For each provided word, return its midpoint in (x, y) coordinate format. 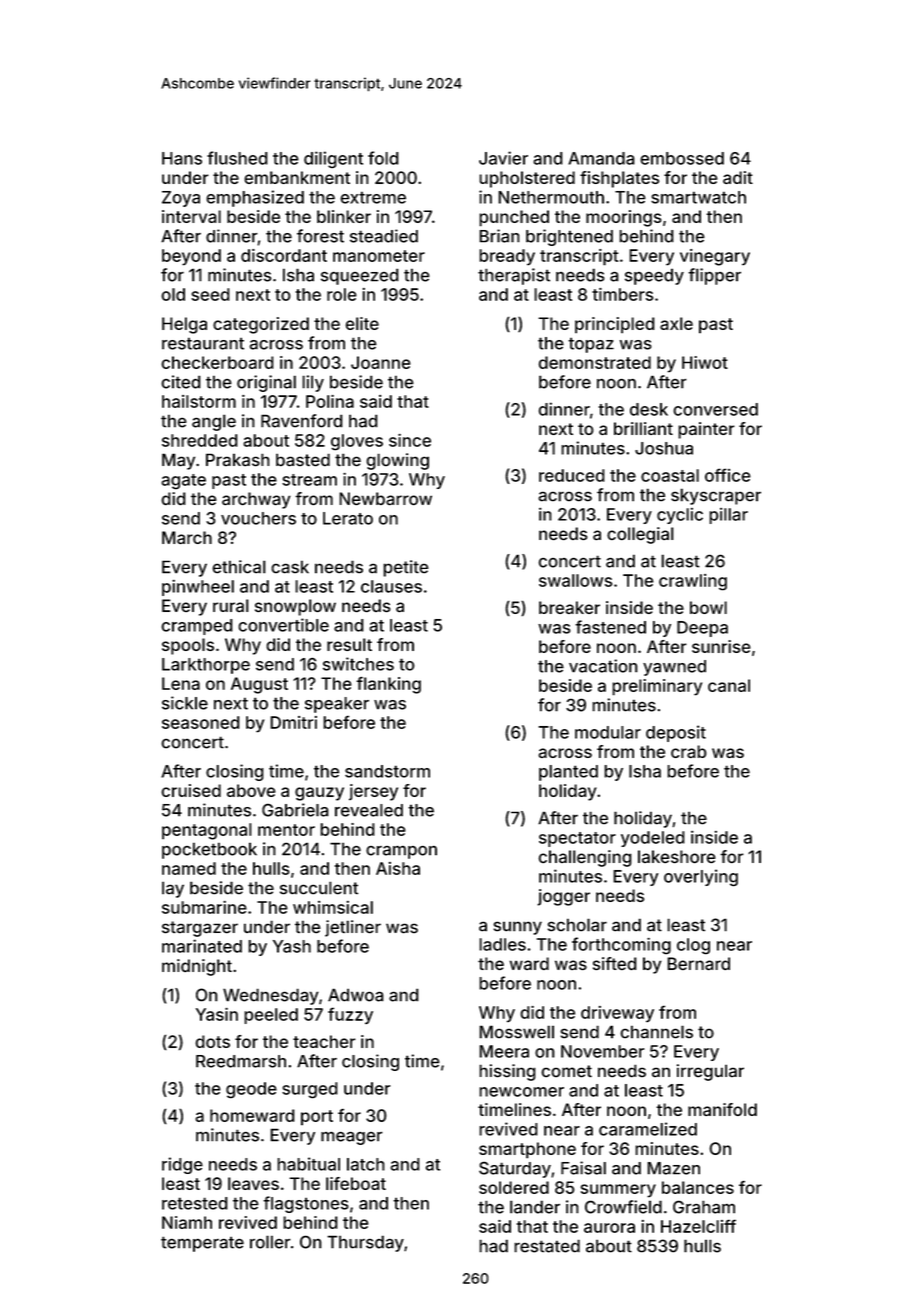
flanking (388, 685)
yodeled (653, 839)
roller (270, 1242)
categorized (261, 325)
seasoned (201, 722)
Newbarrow (385, 498)
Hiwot (705, 362)
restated (547, 1246)
